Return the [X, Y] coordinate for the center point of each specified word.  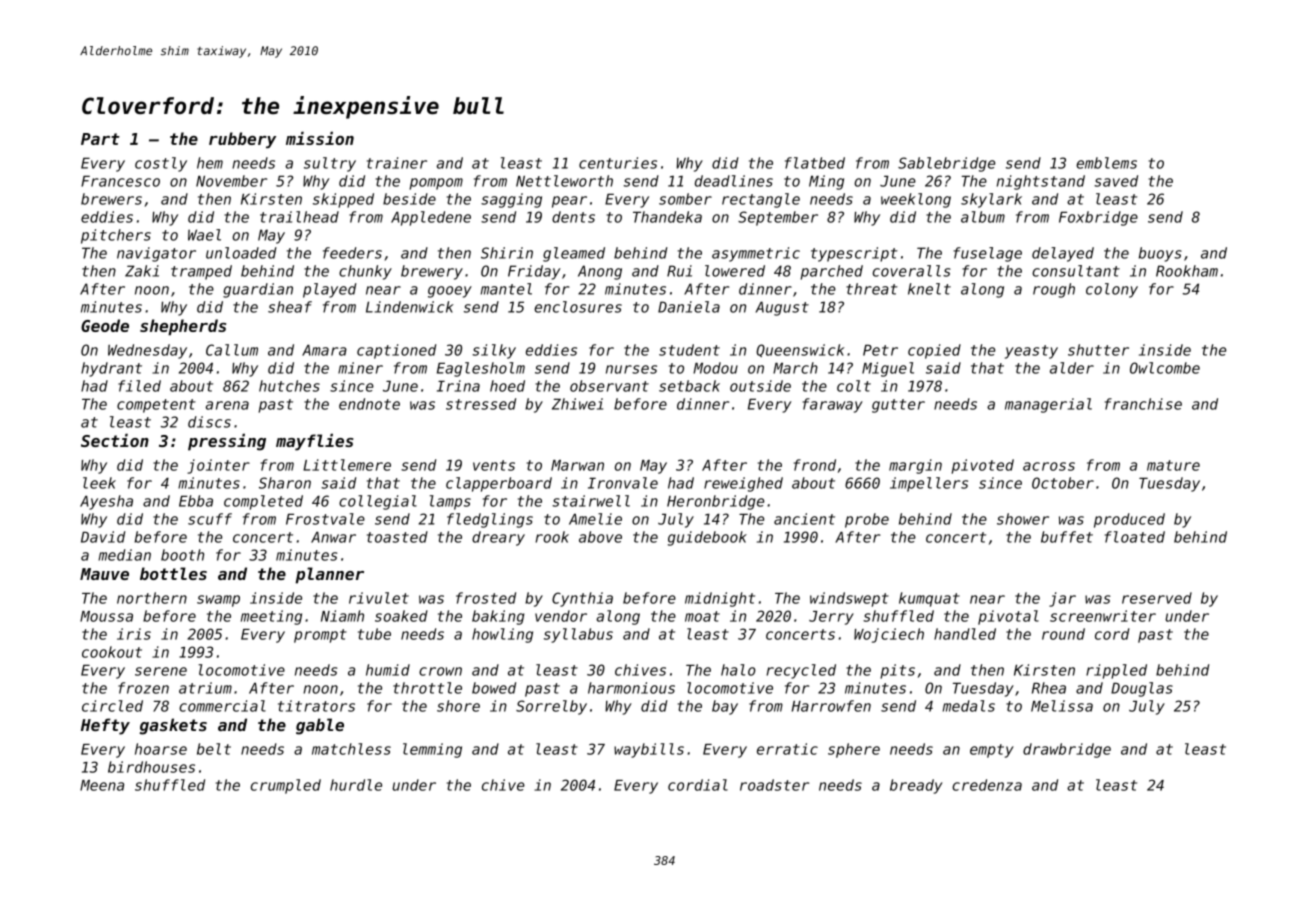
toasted [397, 537]
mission [320, 138]
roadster [774, 785]
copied [934, 351]
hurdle [356, 785]
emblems [1106, 163]
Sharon [285, 483]
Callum [232, 350]
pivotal [1008, 617]
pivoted [983, 466]
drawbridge [1067, 750]
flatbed [815, 163]
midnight [720, 599]
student [689, 350]
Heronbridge [715, 502]
